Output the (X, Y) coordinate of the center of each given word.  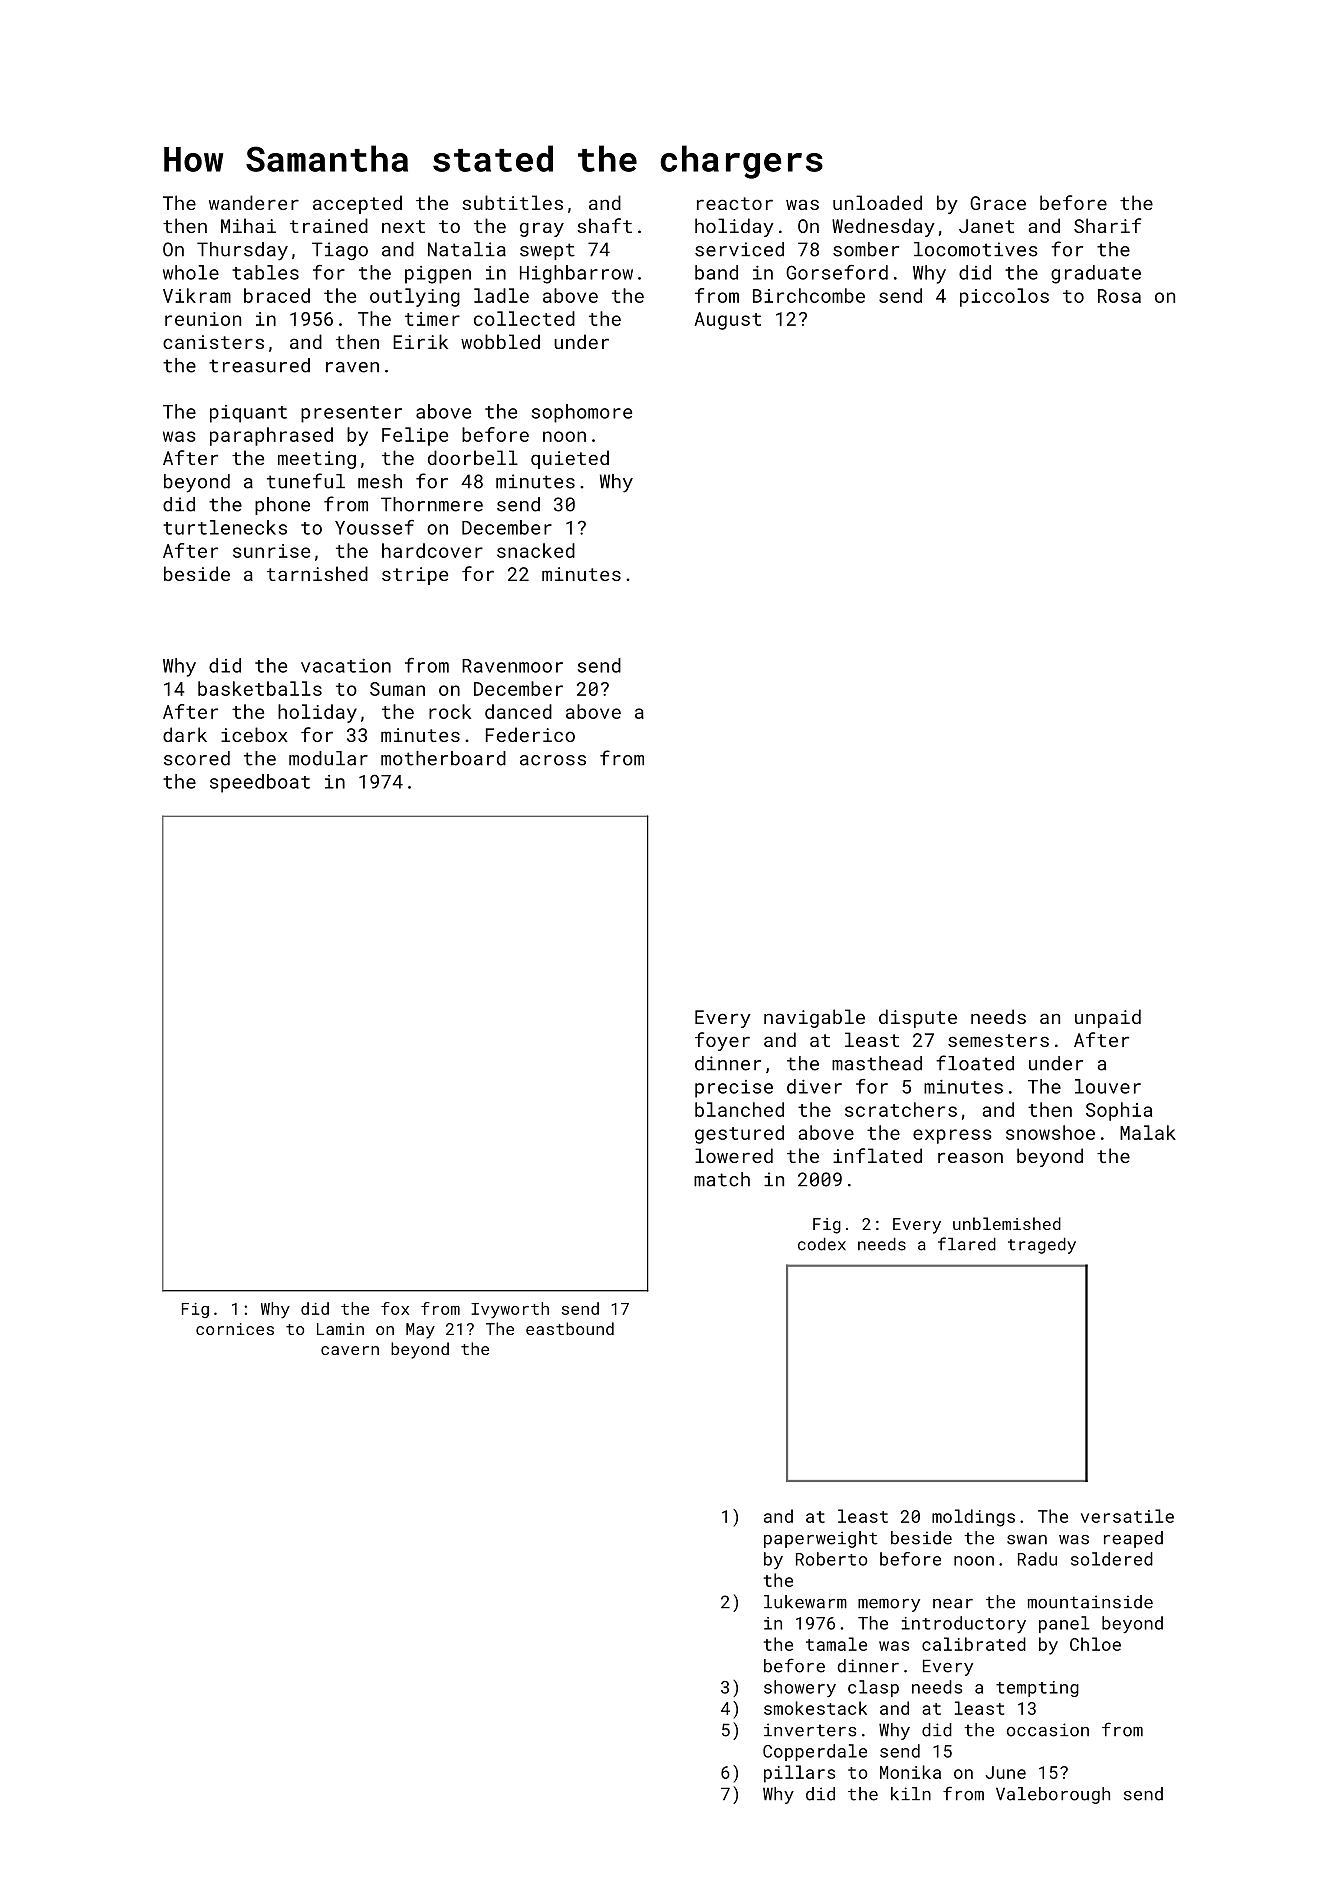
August (727, 321)
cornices (235, 1329)
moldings (973, 1518)
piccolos (1004, 297)
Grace (998, 203)
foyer (722, 1041)
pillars (799, 1774)
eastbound (570, 1328)
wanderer (254, 202)
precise (734, 1089)
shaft (604, 225)
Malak (1148, 1132)
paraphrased (271, 436)
